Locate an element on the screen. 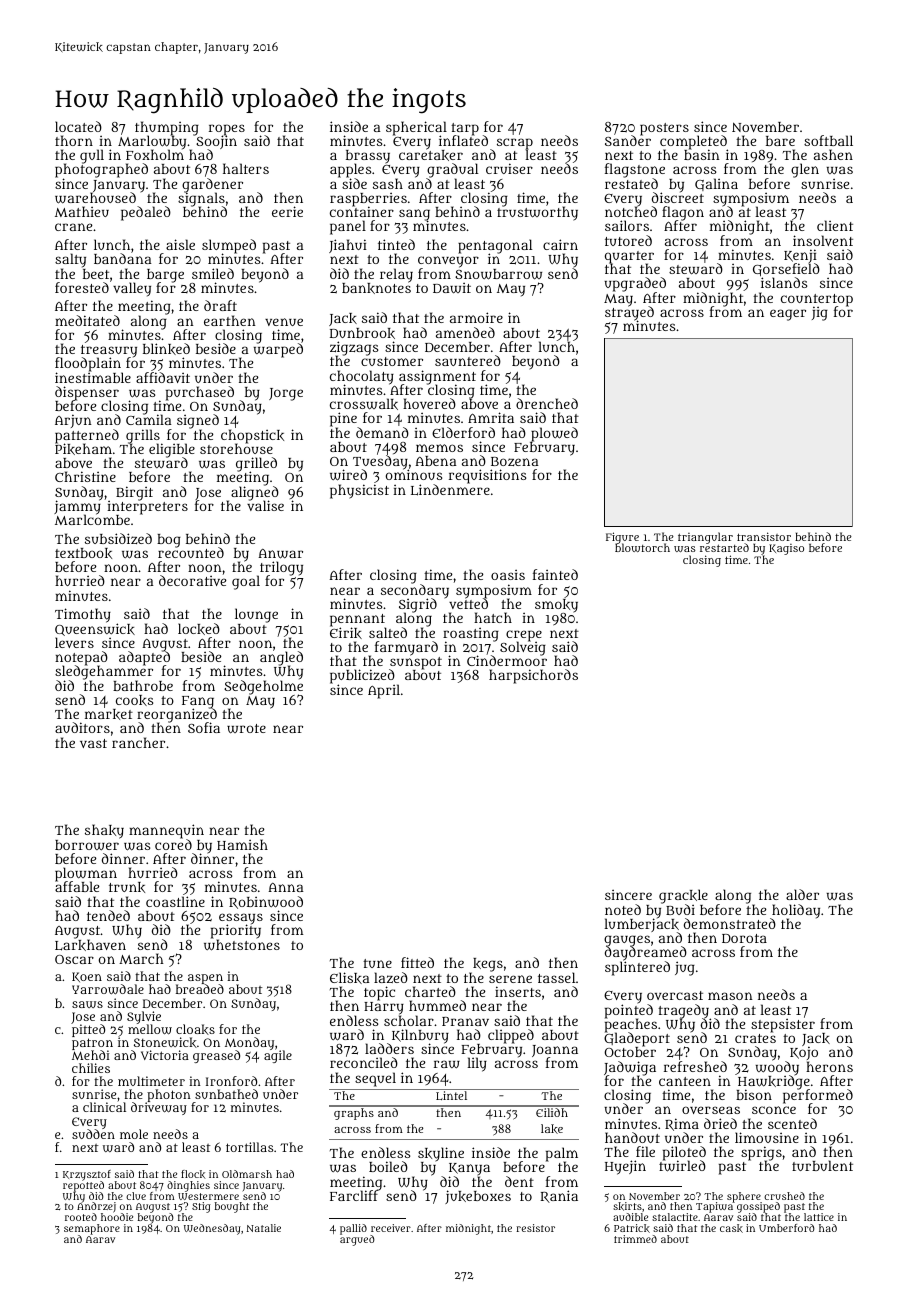  spherical is located at coordinates (416, 128).
